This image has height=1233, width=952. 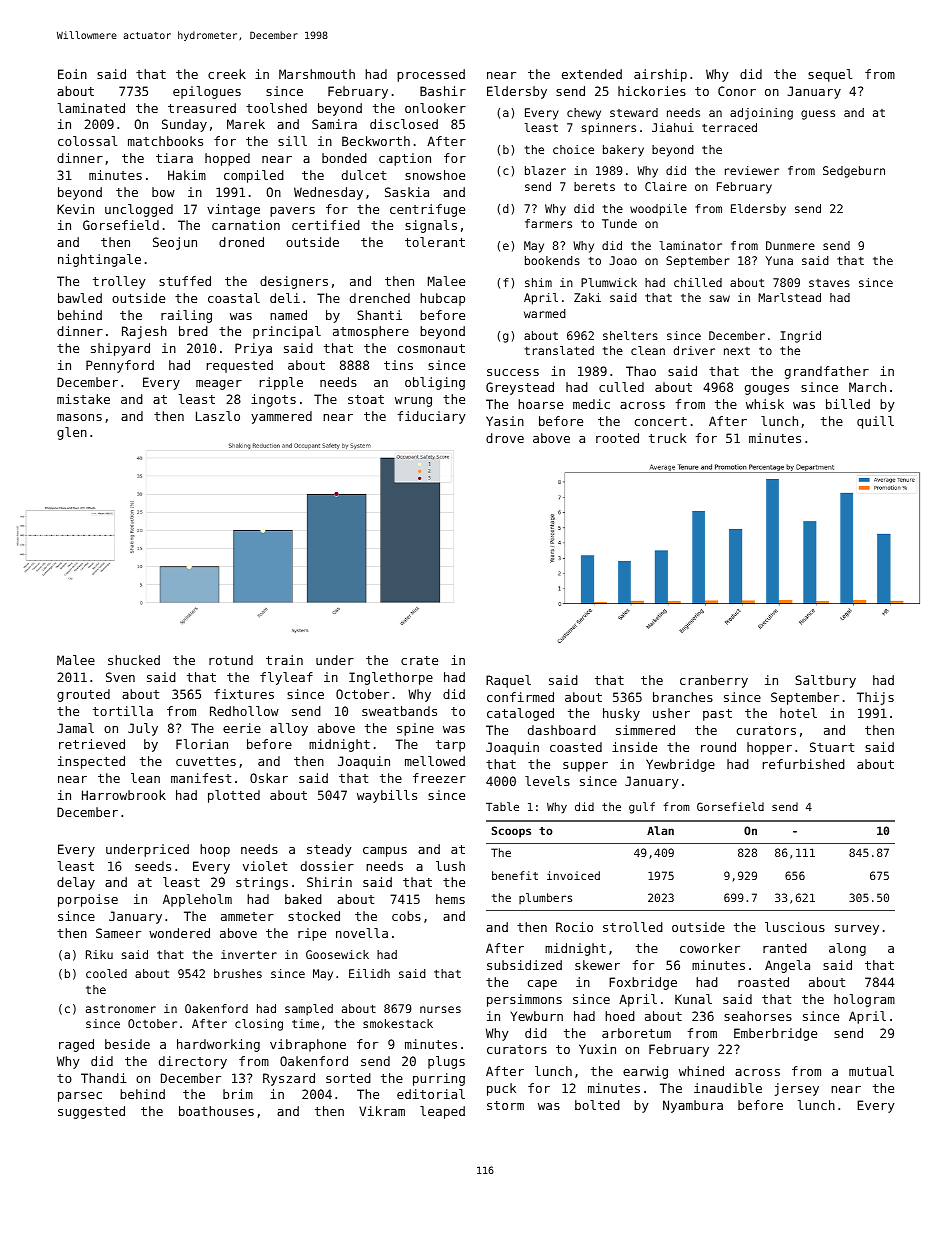 I want to click on drove, so click(x=505, y=438).
